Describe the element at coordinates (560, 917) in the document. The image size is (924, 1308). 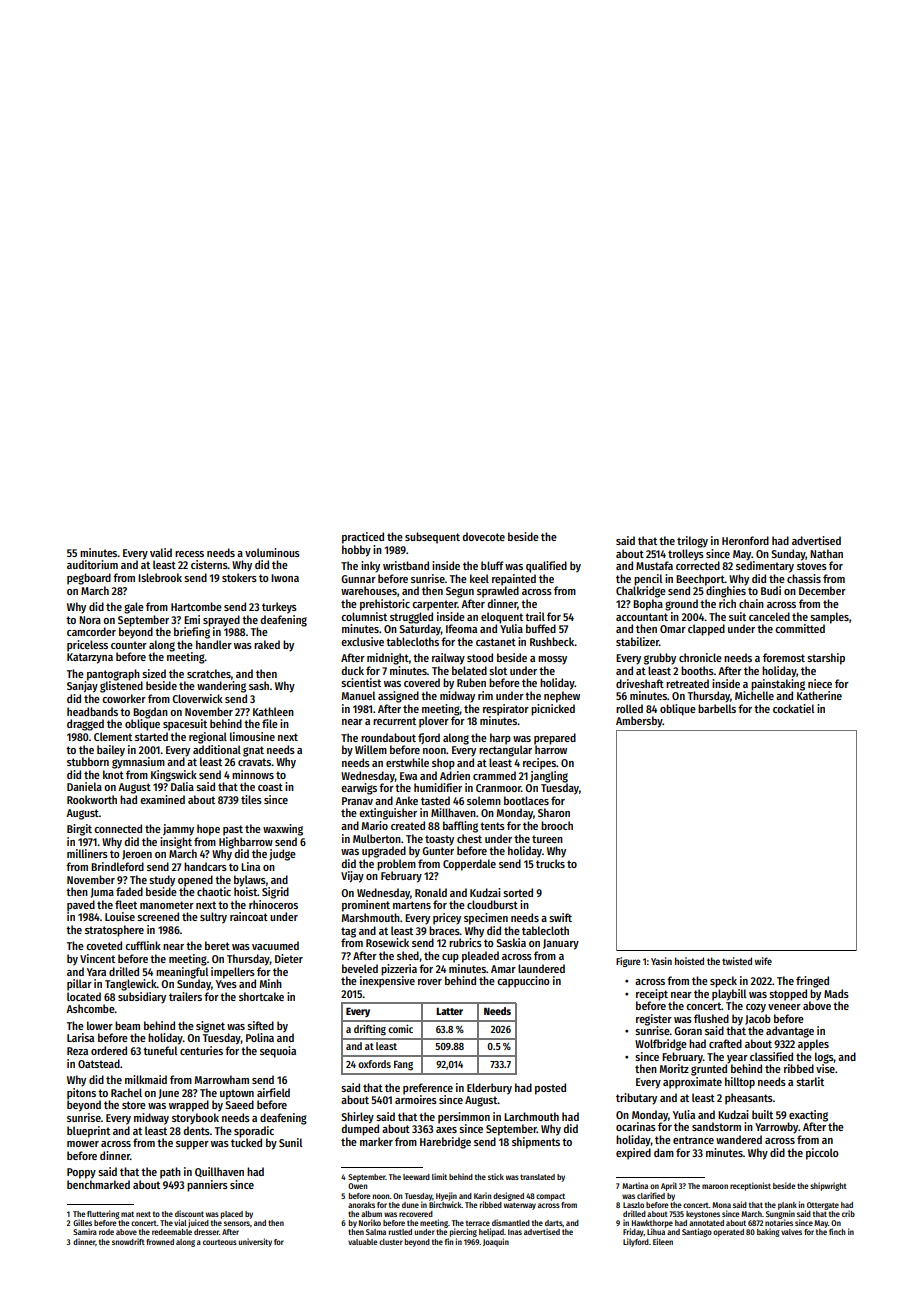
I see `swift` at that location.
